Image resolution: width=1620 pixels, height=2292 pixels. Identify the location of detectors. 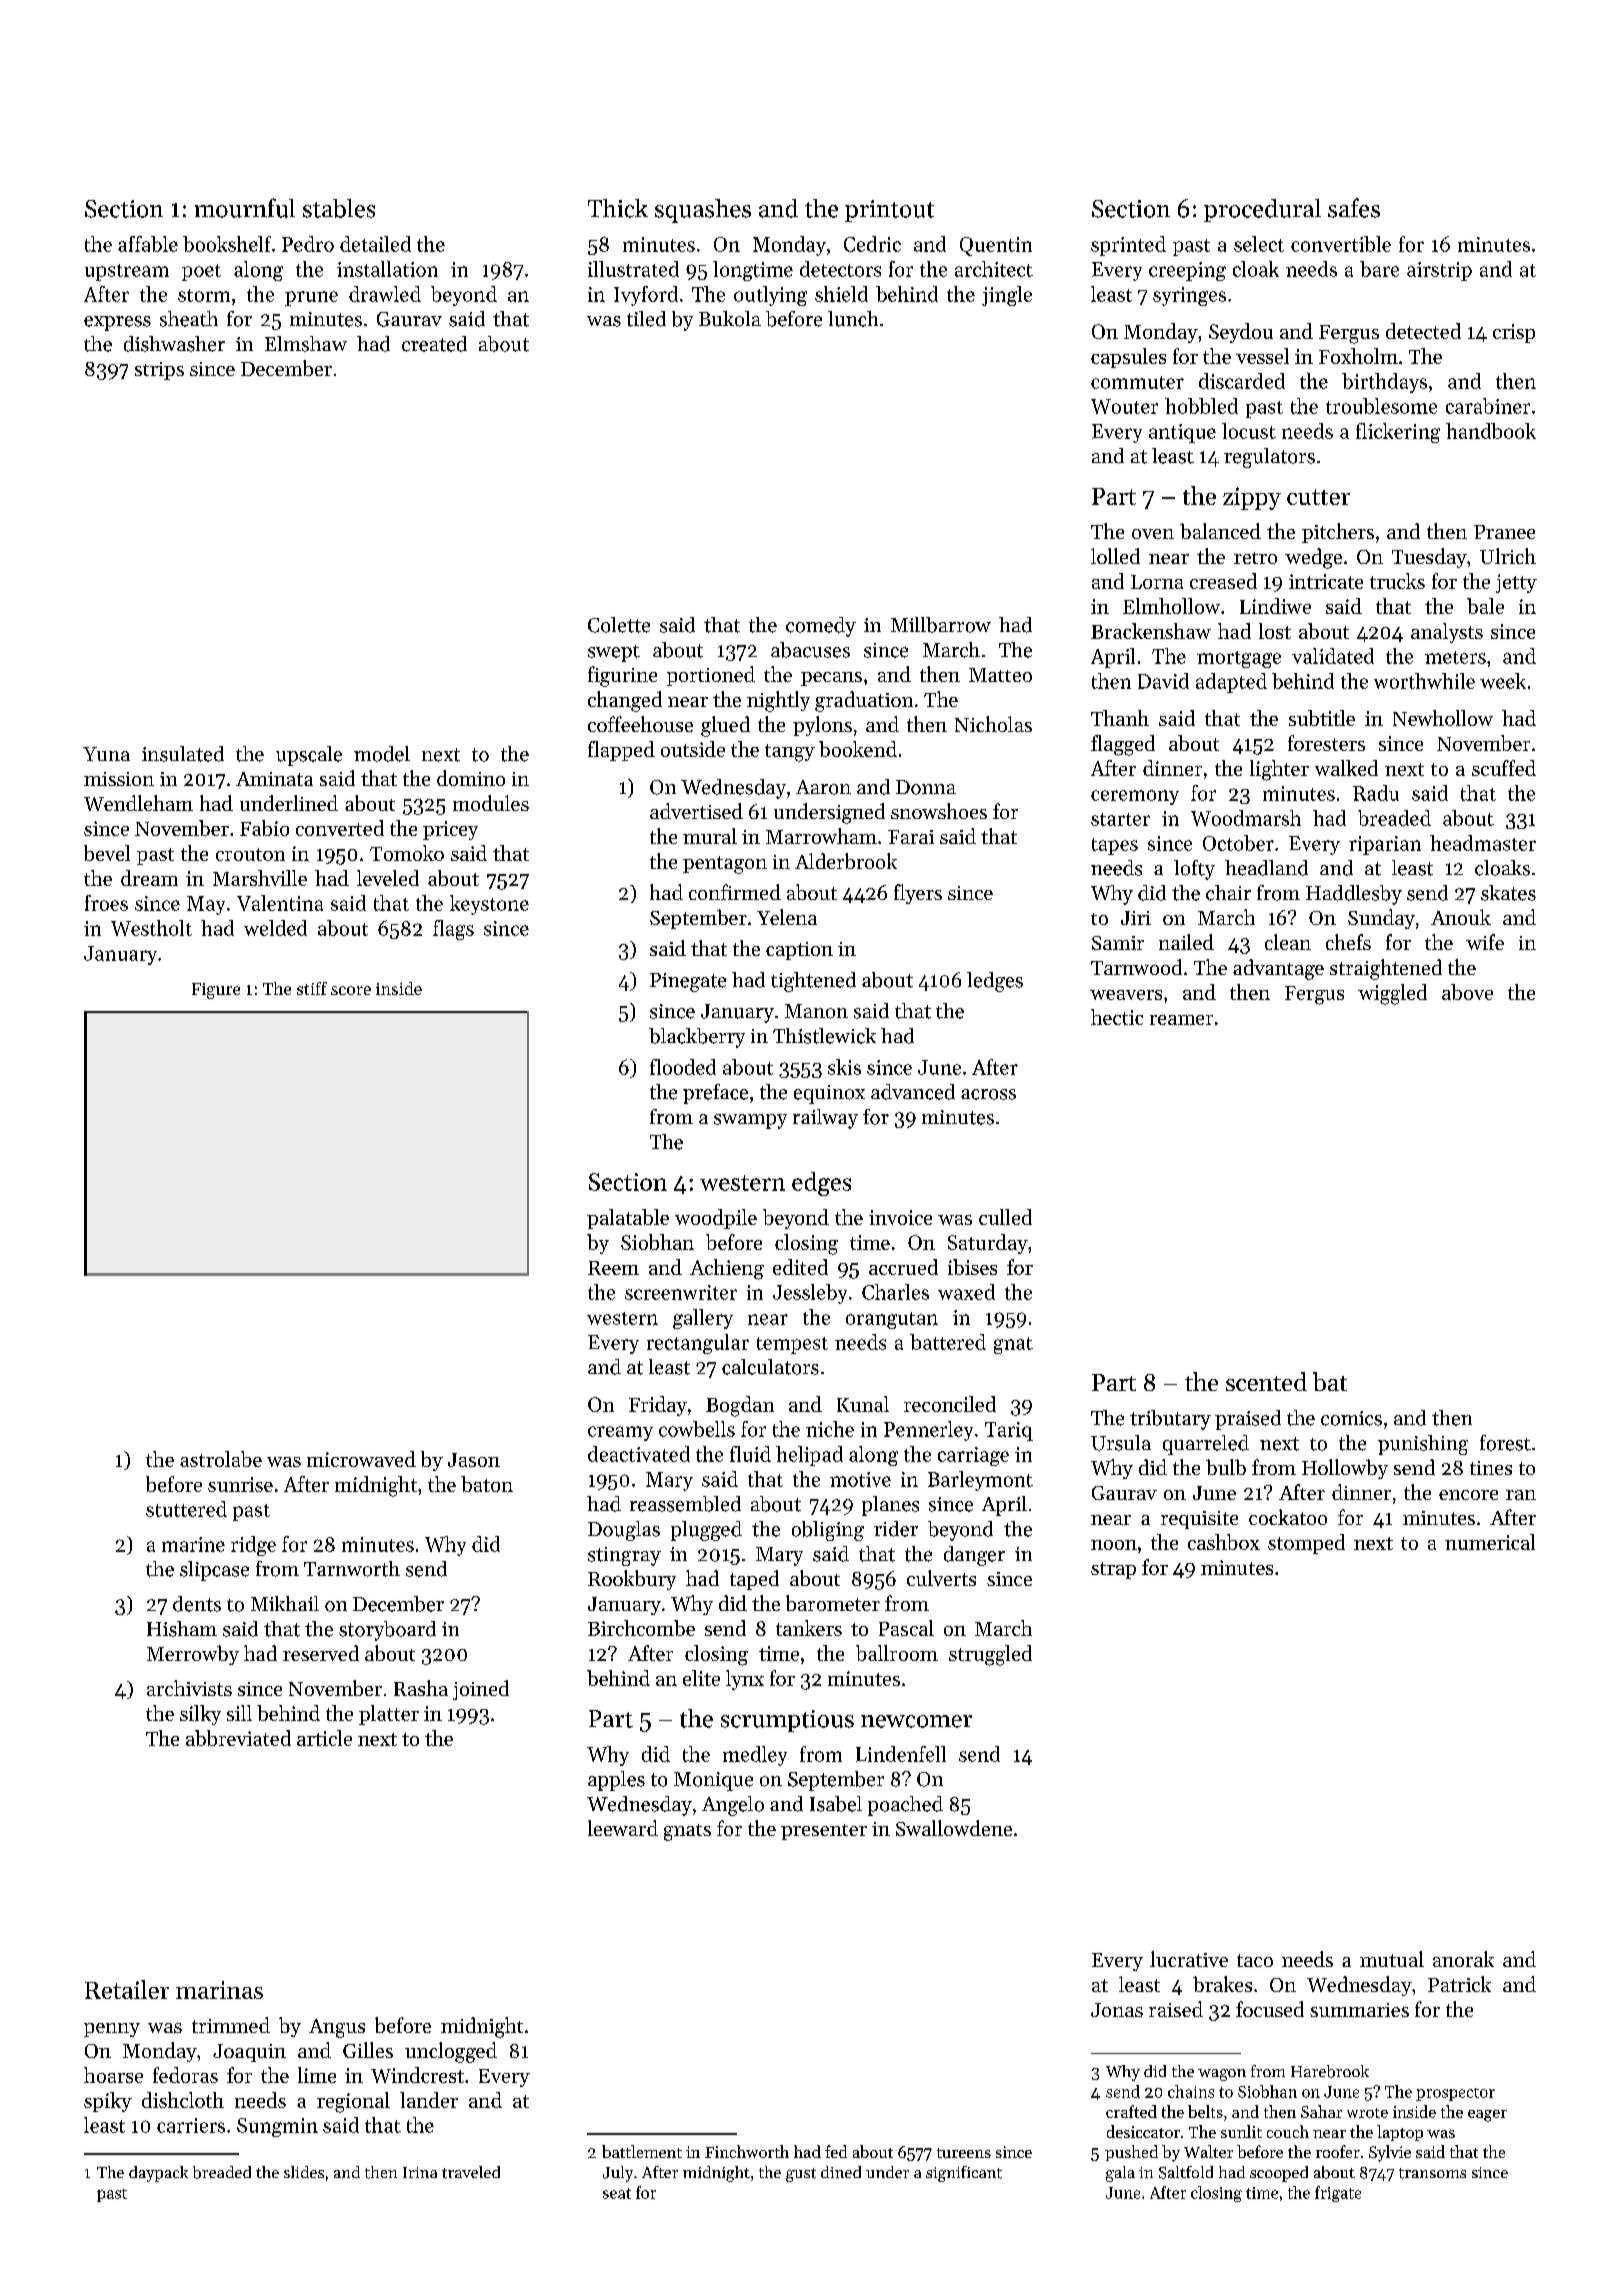
(840, 269).
